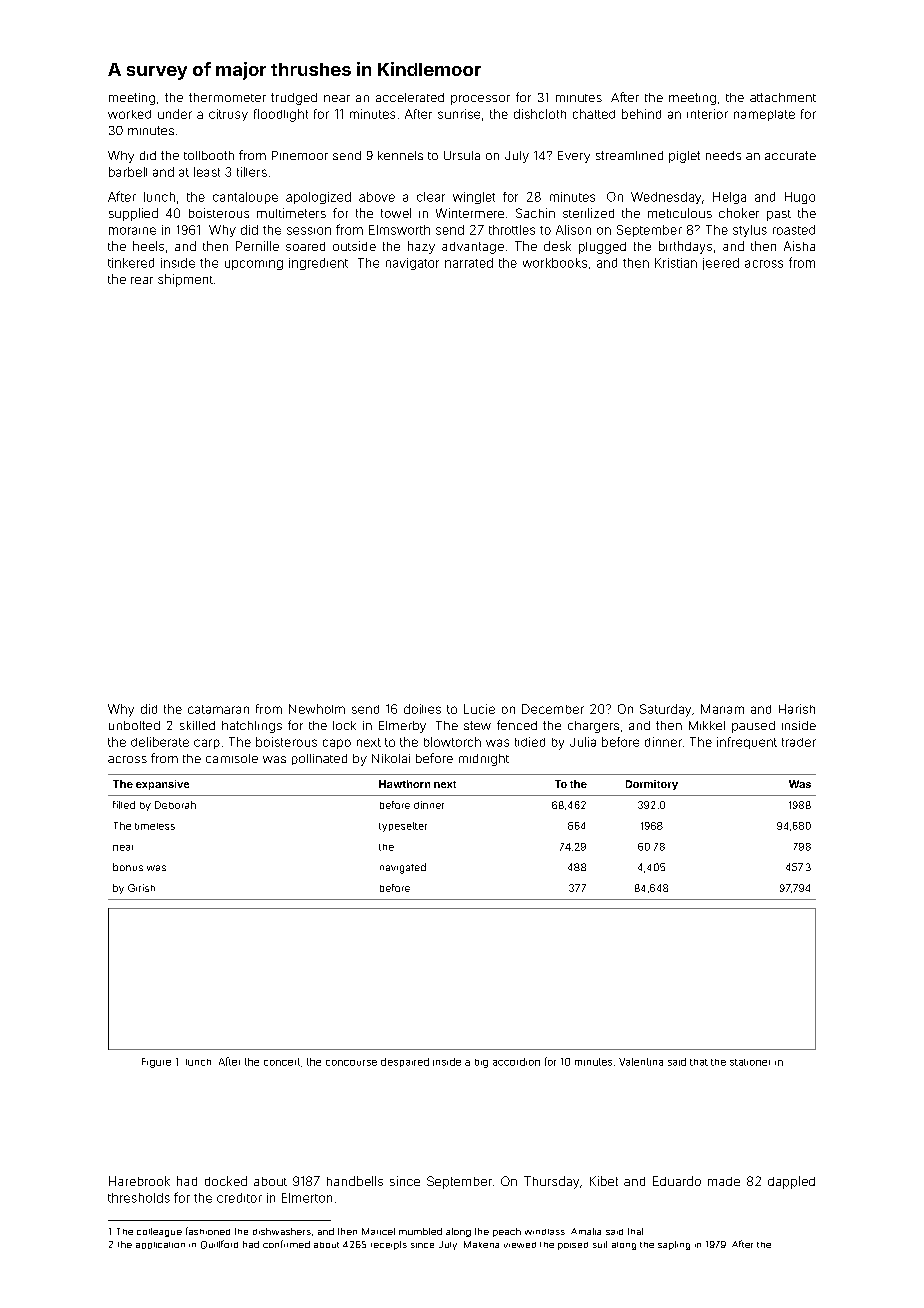  I want to click on Saturday, so click(665, 710).
